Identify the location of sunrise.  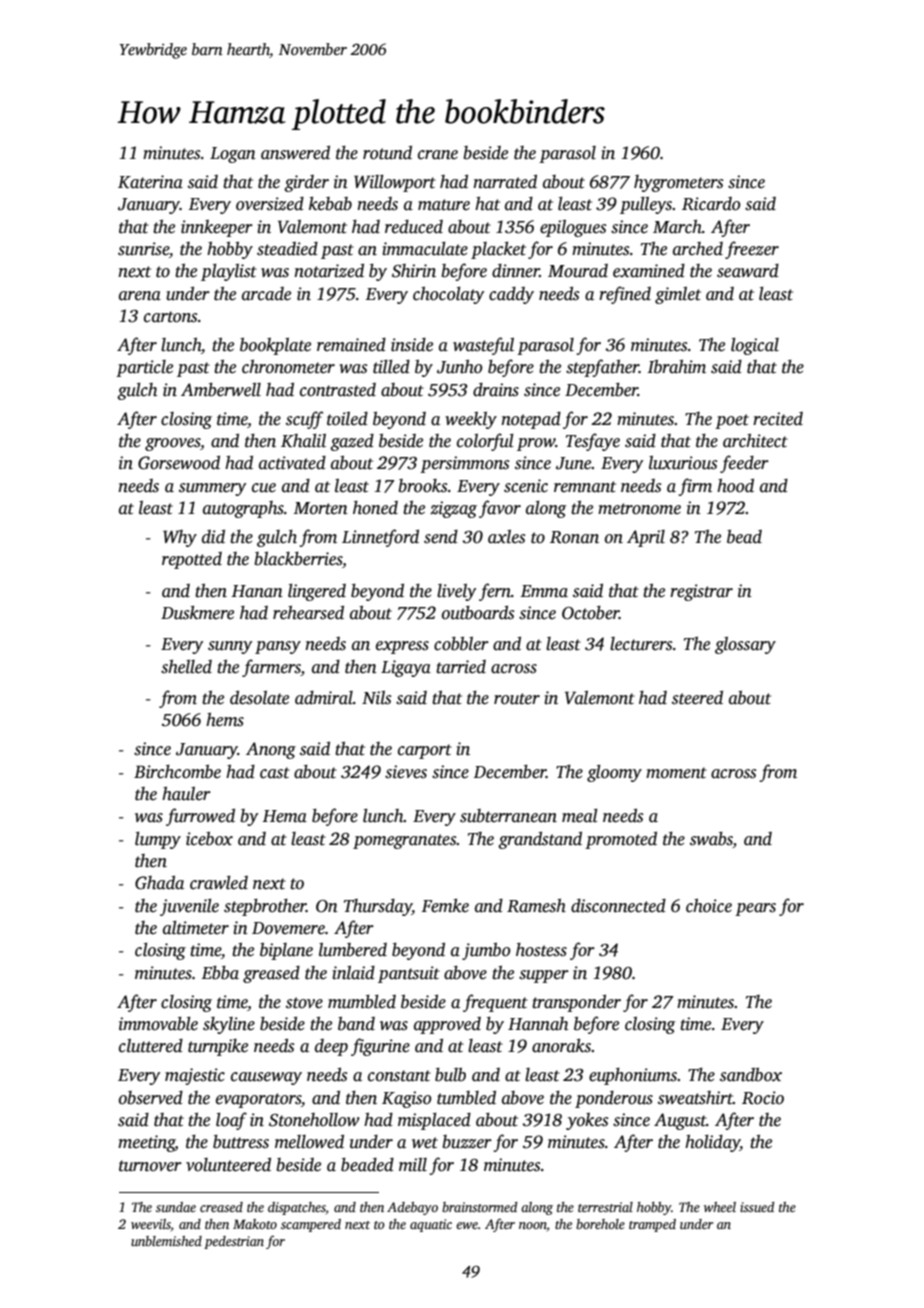
(143, 249).
